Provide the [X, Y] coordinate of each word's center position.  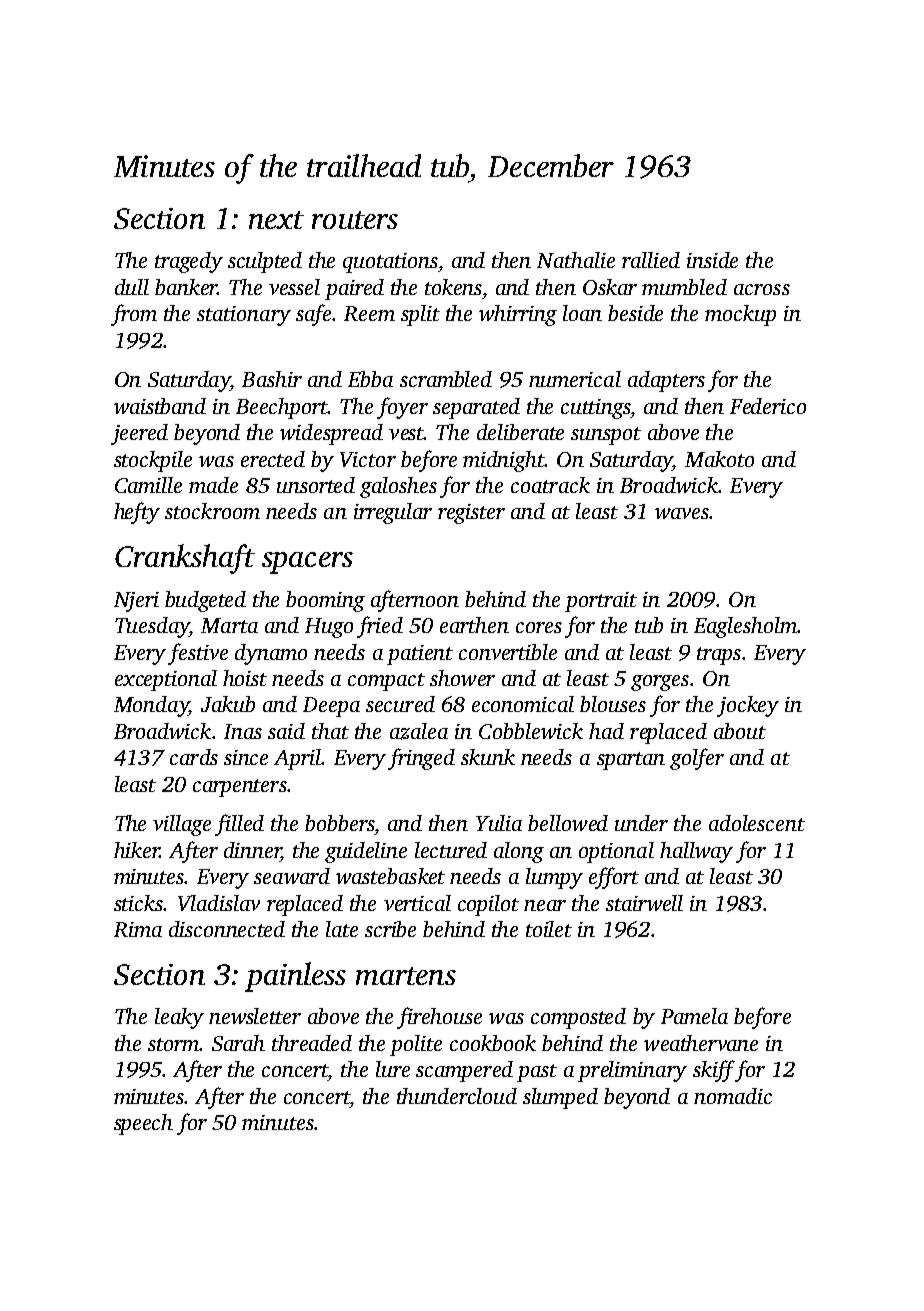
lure [393, 1069]
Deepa [331, 707]
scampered [464, 1071]
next [276, 220]
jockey [748, 706]
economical [523, 704]
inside [712, 260]
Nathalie [576, 260]
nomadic [733, 1096]
